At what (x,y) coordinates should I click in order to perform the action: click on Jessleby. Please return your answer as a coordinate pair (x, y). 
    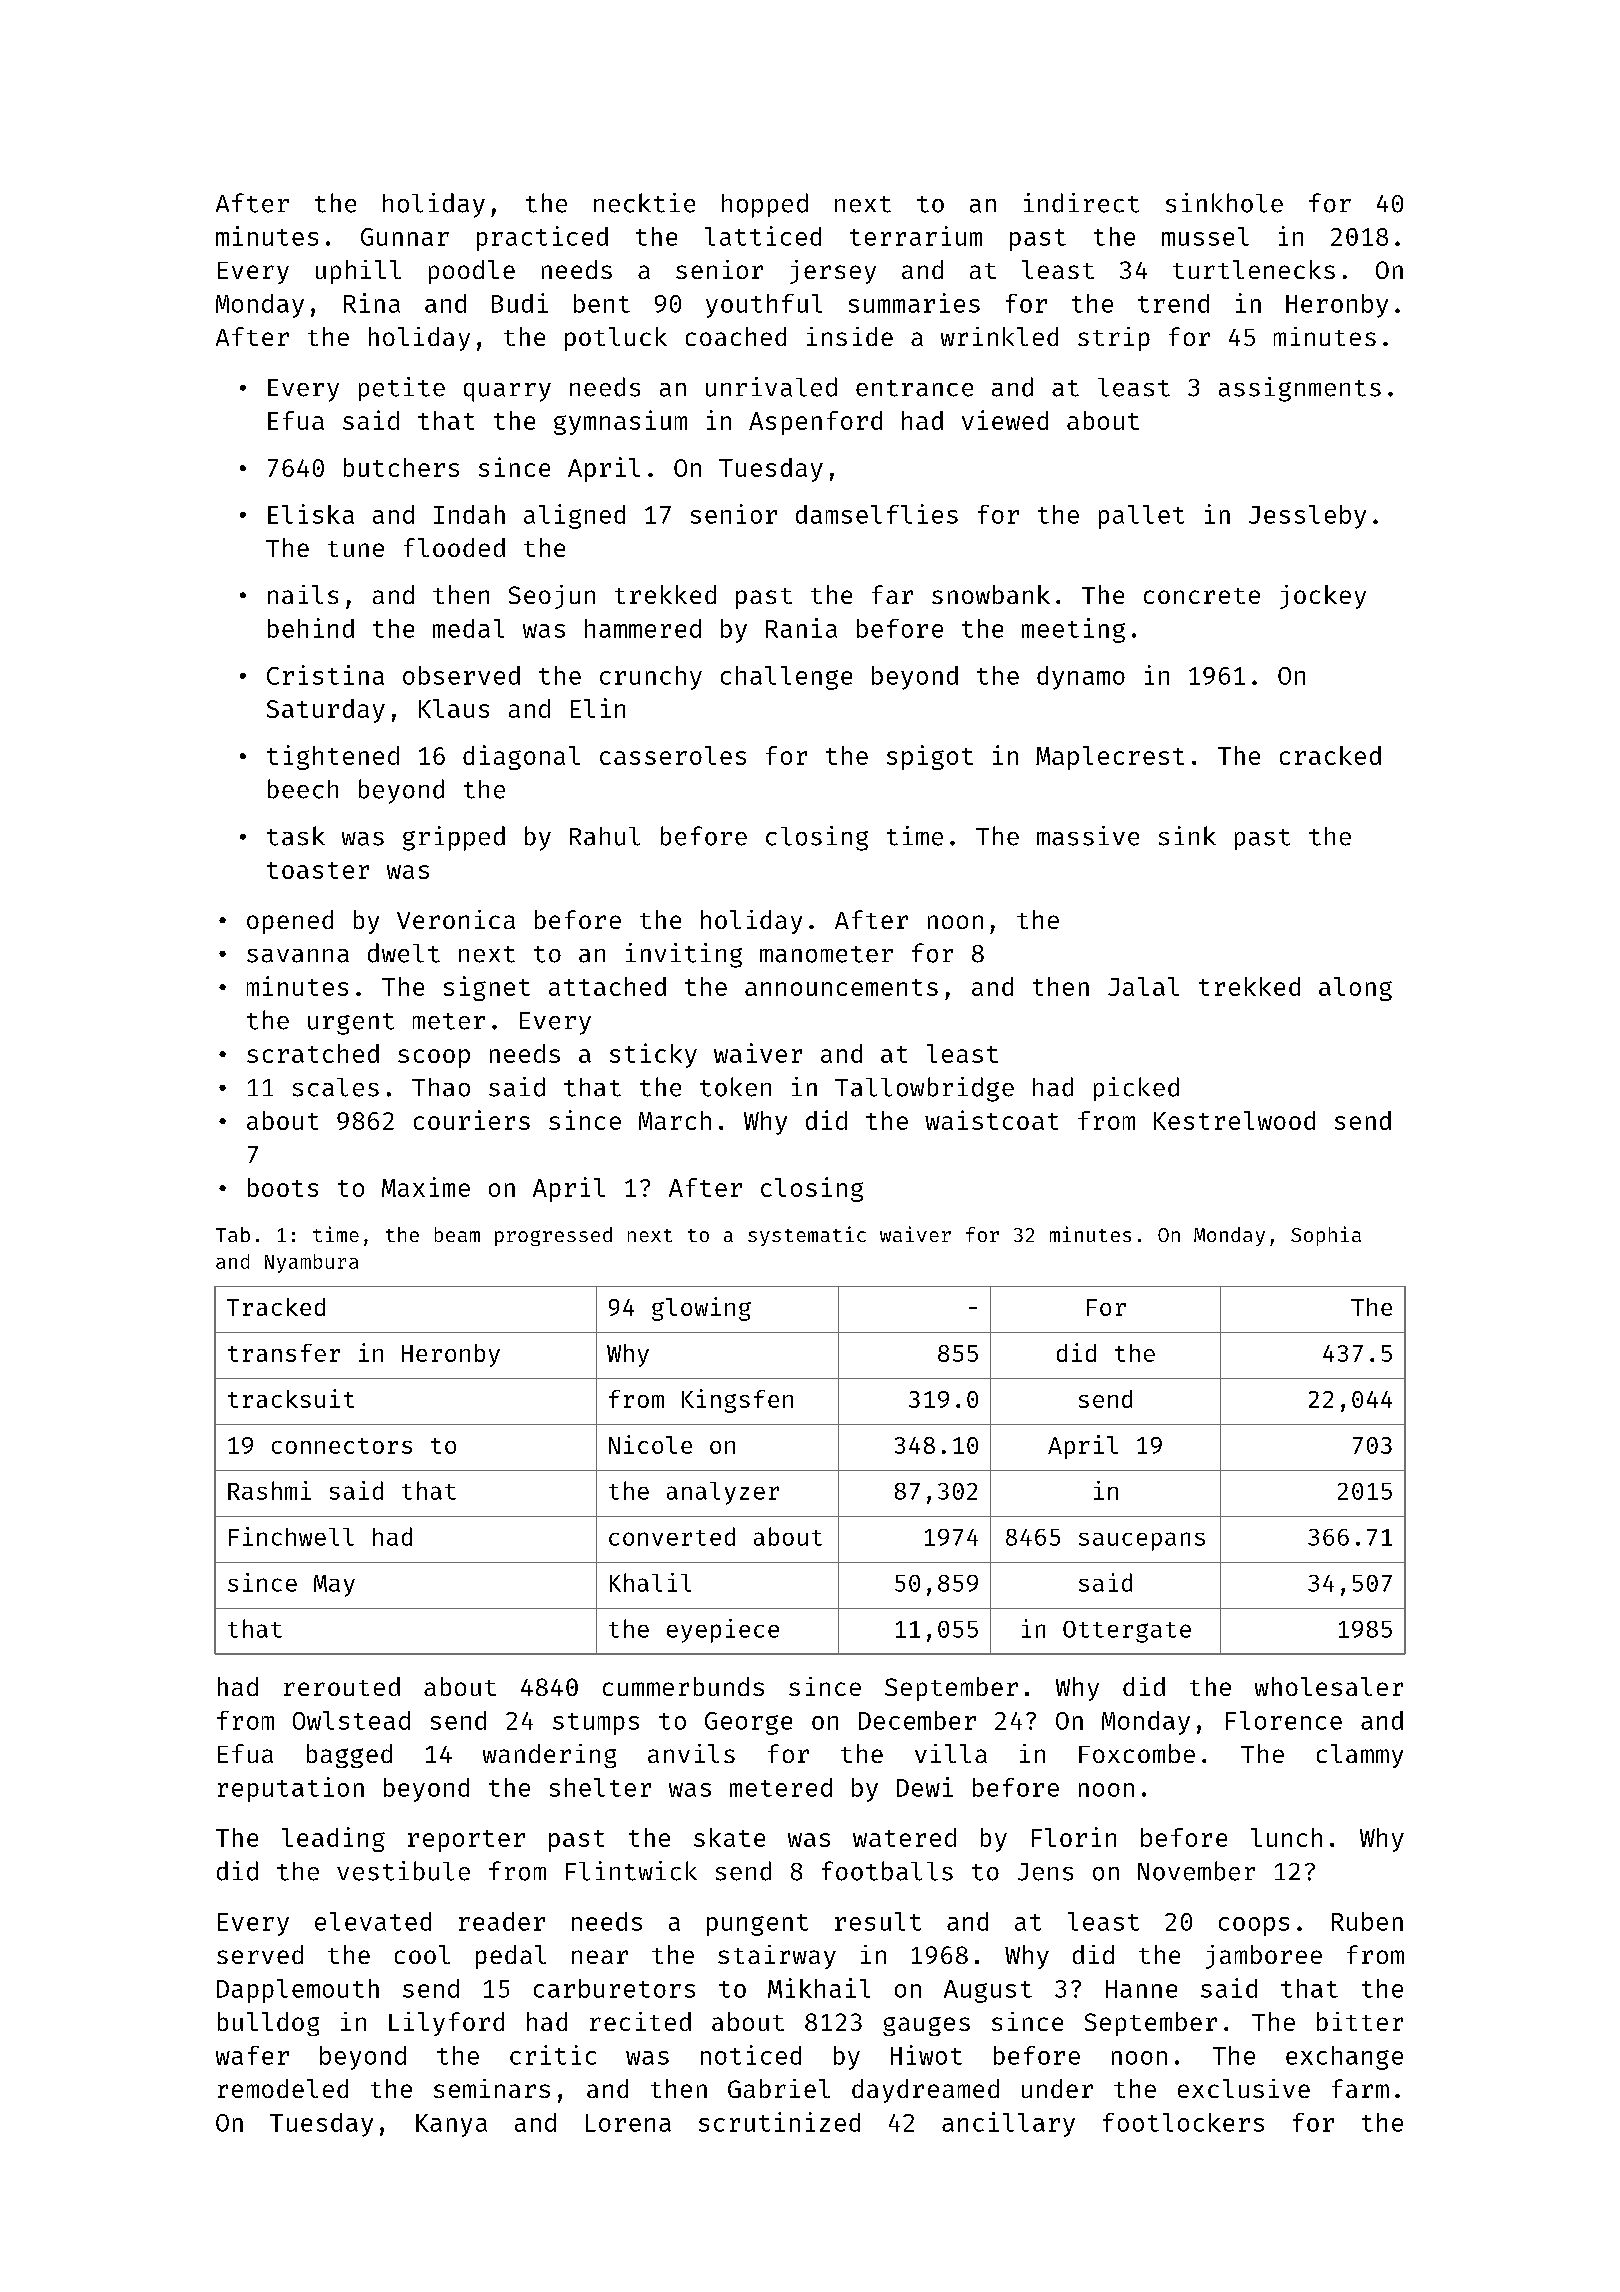
    Looking at the image, I should click on (1307, 517).
